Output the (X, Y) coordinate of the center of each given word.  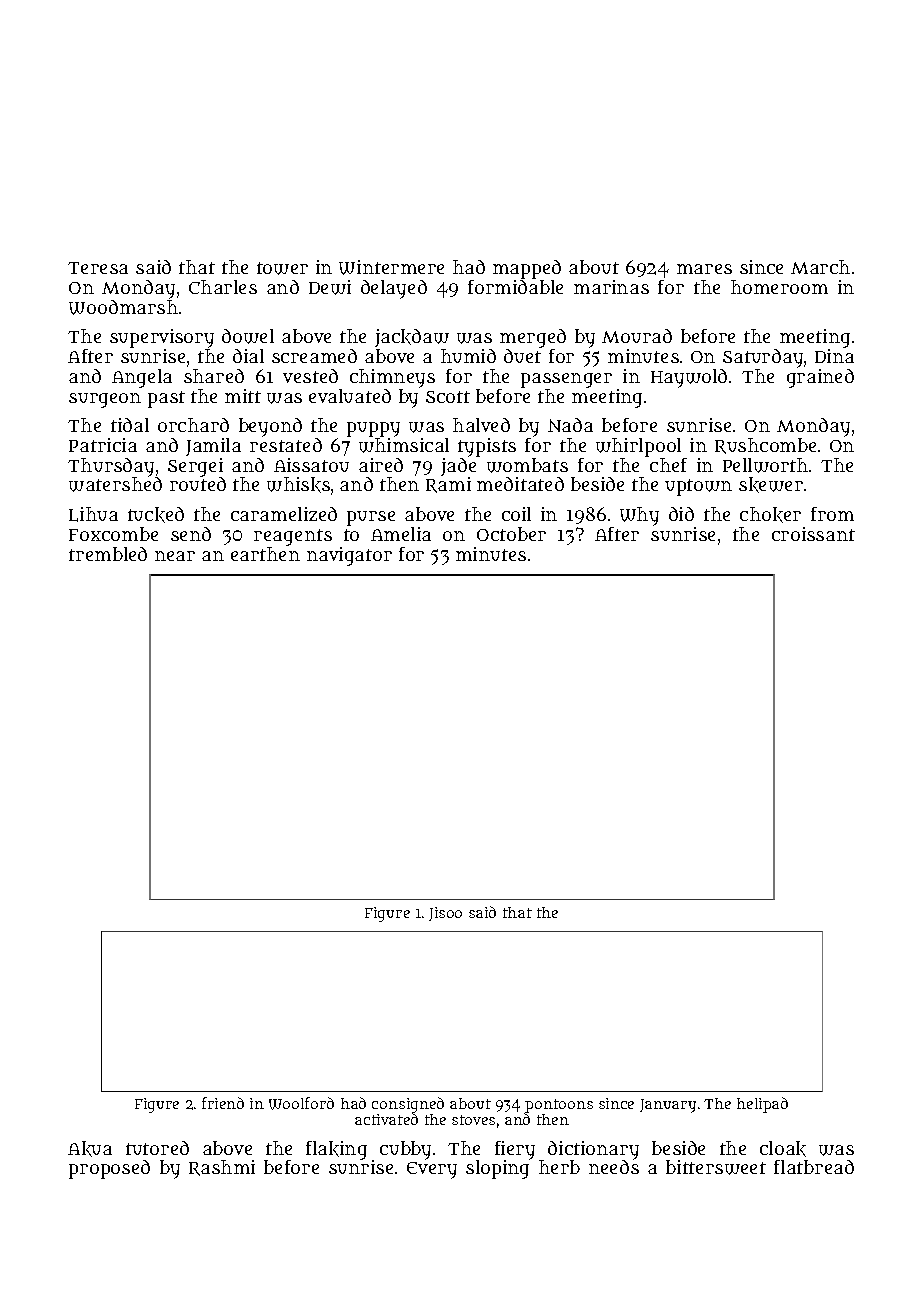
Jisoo (445, 914)
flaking (336, 1150)
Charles (223, 287)
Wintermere (391, 267)
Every (432, 1170)
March (820, 267)
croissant (813, 534)
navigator (349, 556)
